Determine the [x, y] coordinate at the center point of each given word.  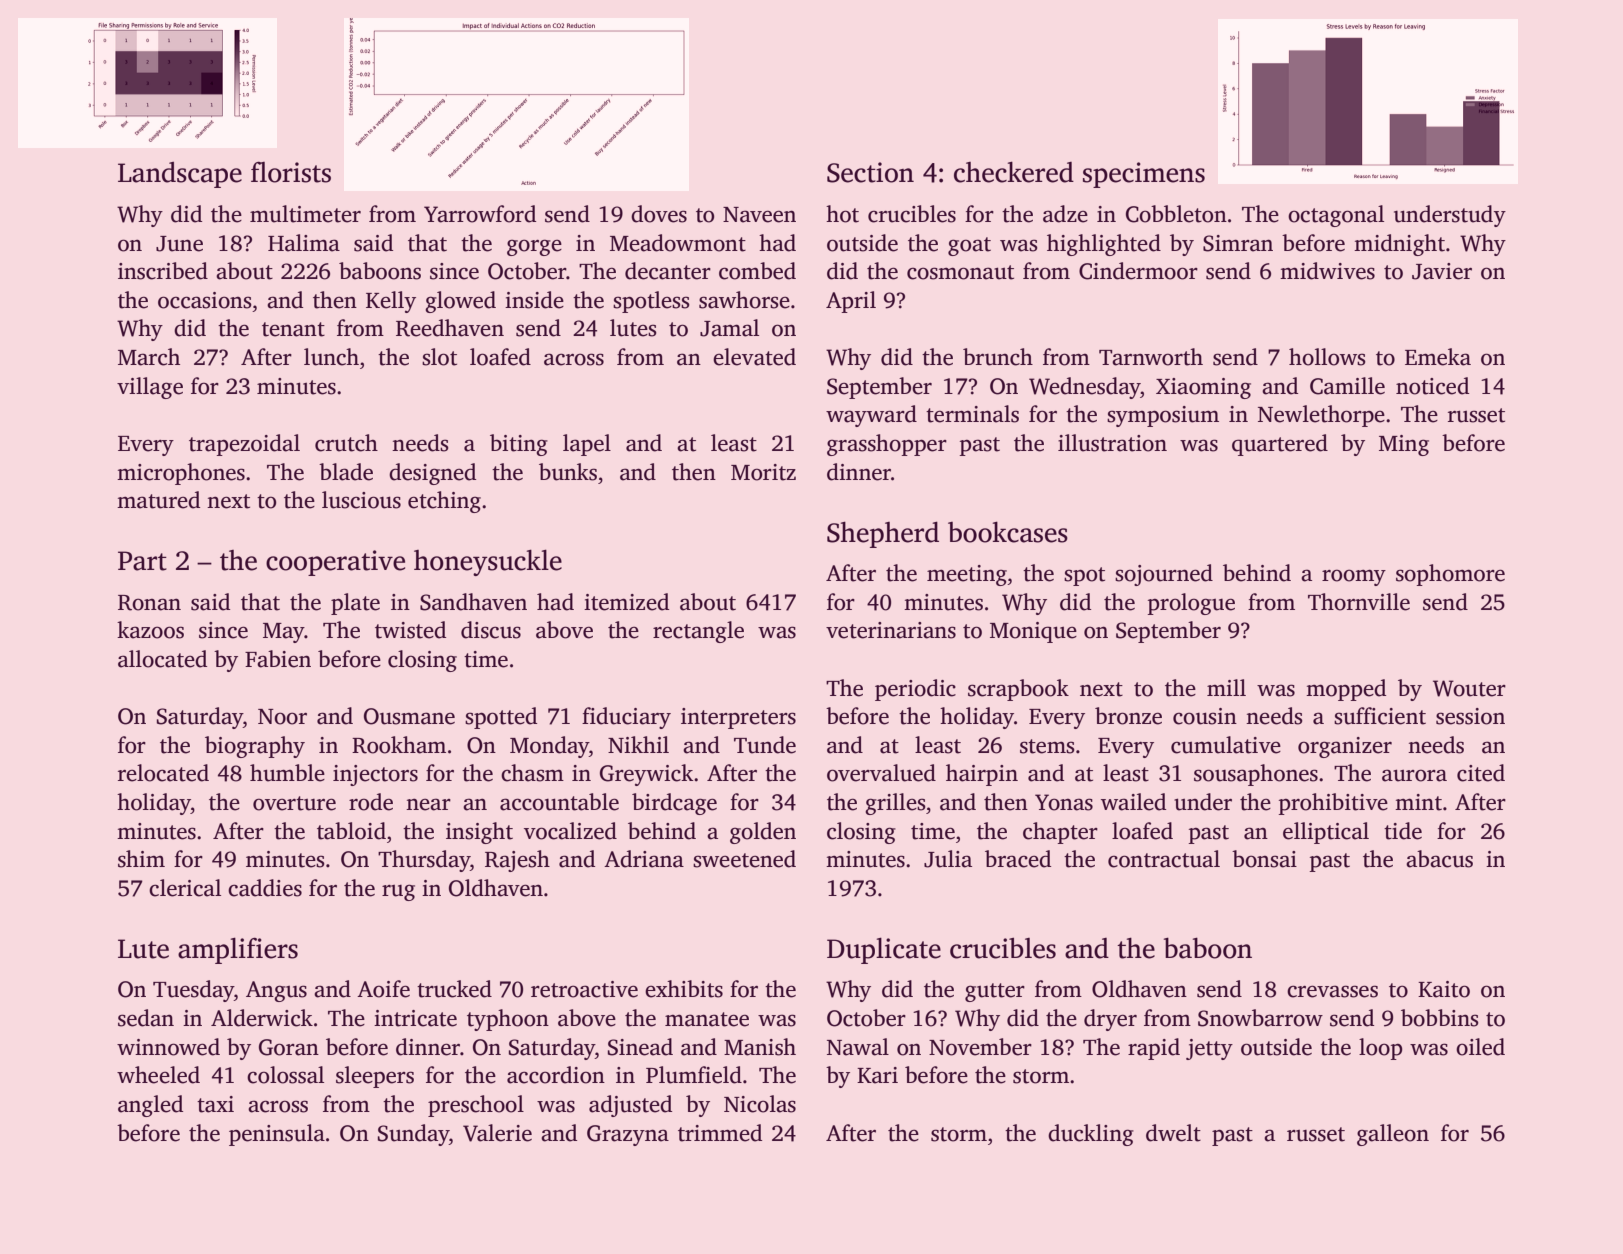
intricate [415, 1018]
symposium [1163, 416]
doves [659, 214]
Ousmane [409, 716]
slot [439, 357]
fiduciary [626, 718]
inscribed [163, 271]
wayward [871, 416]
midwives [1327, 271]
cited [1481, 773]
